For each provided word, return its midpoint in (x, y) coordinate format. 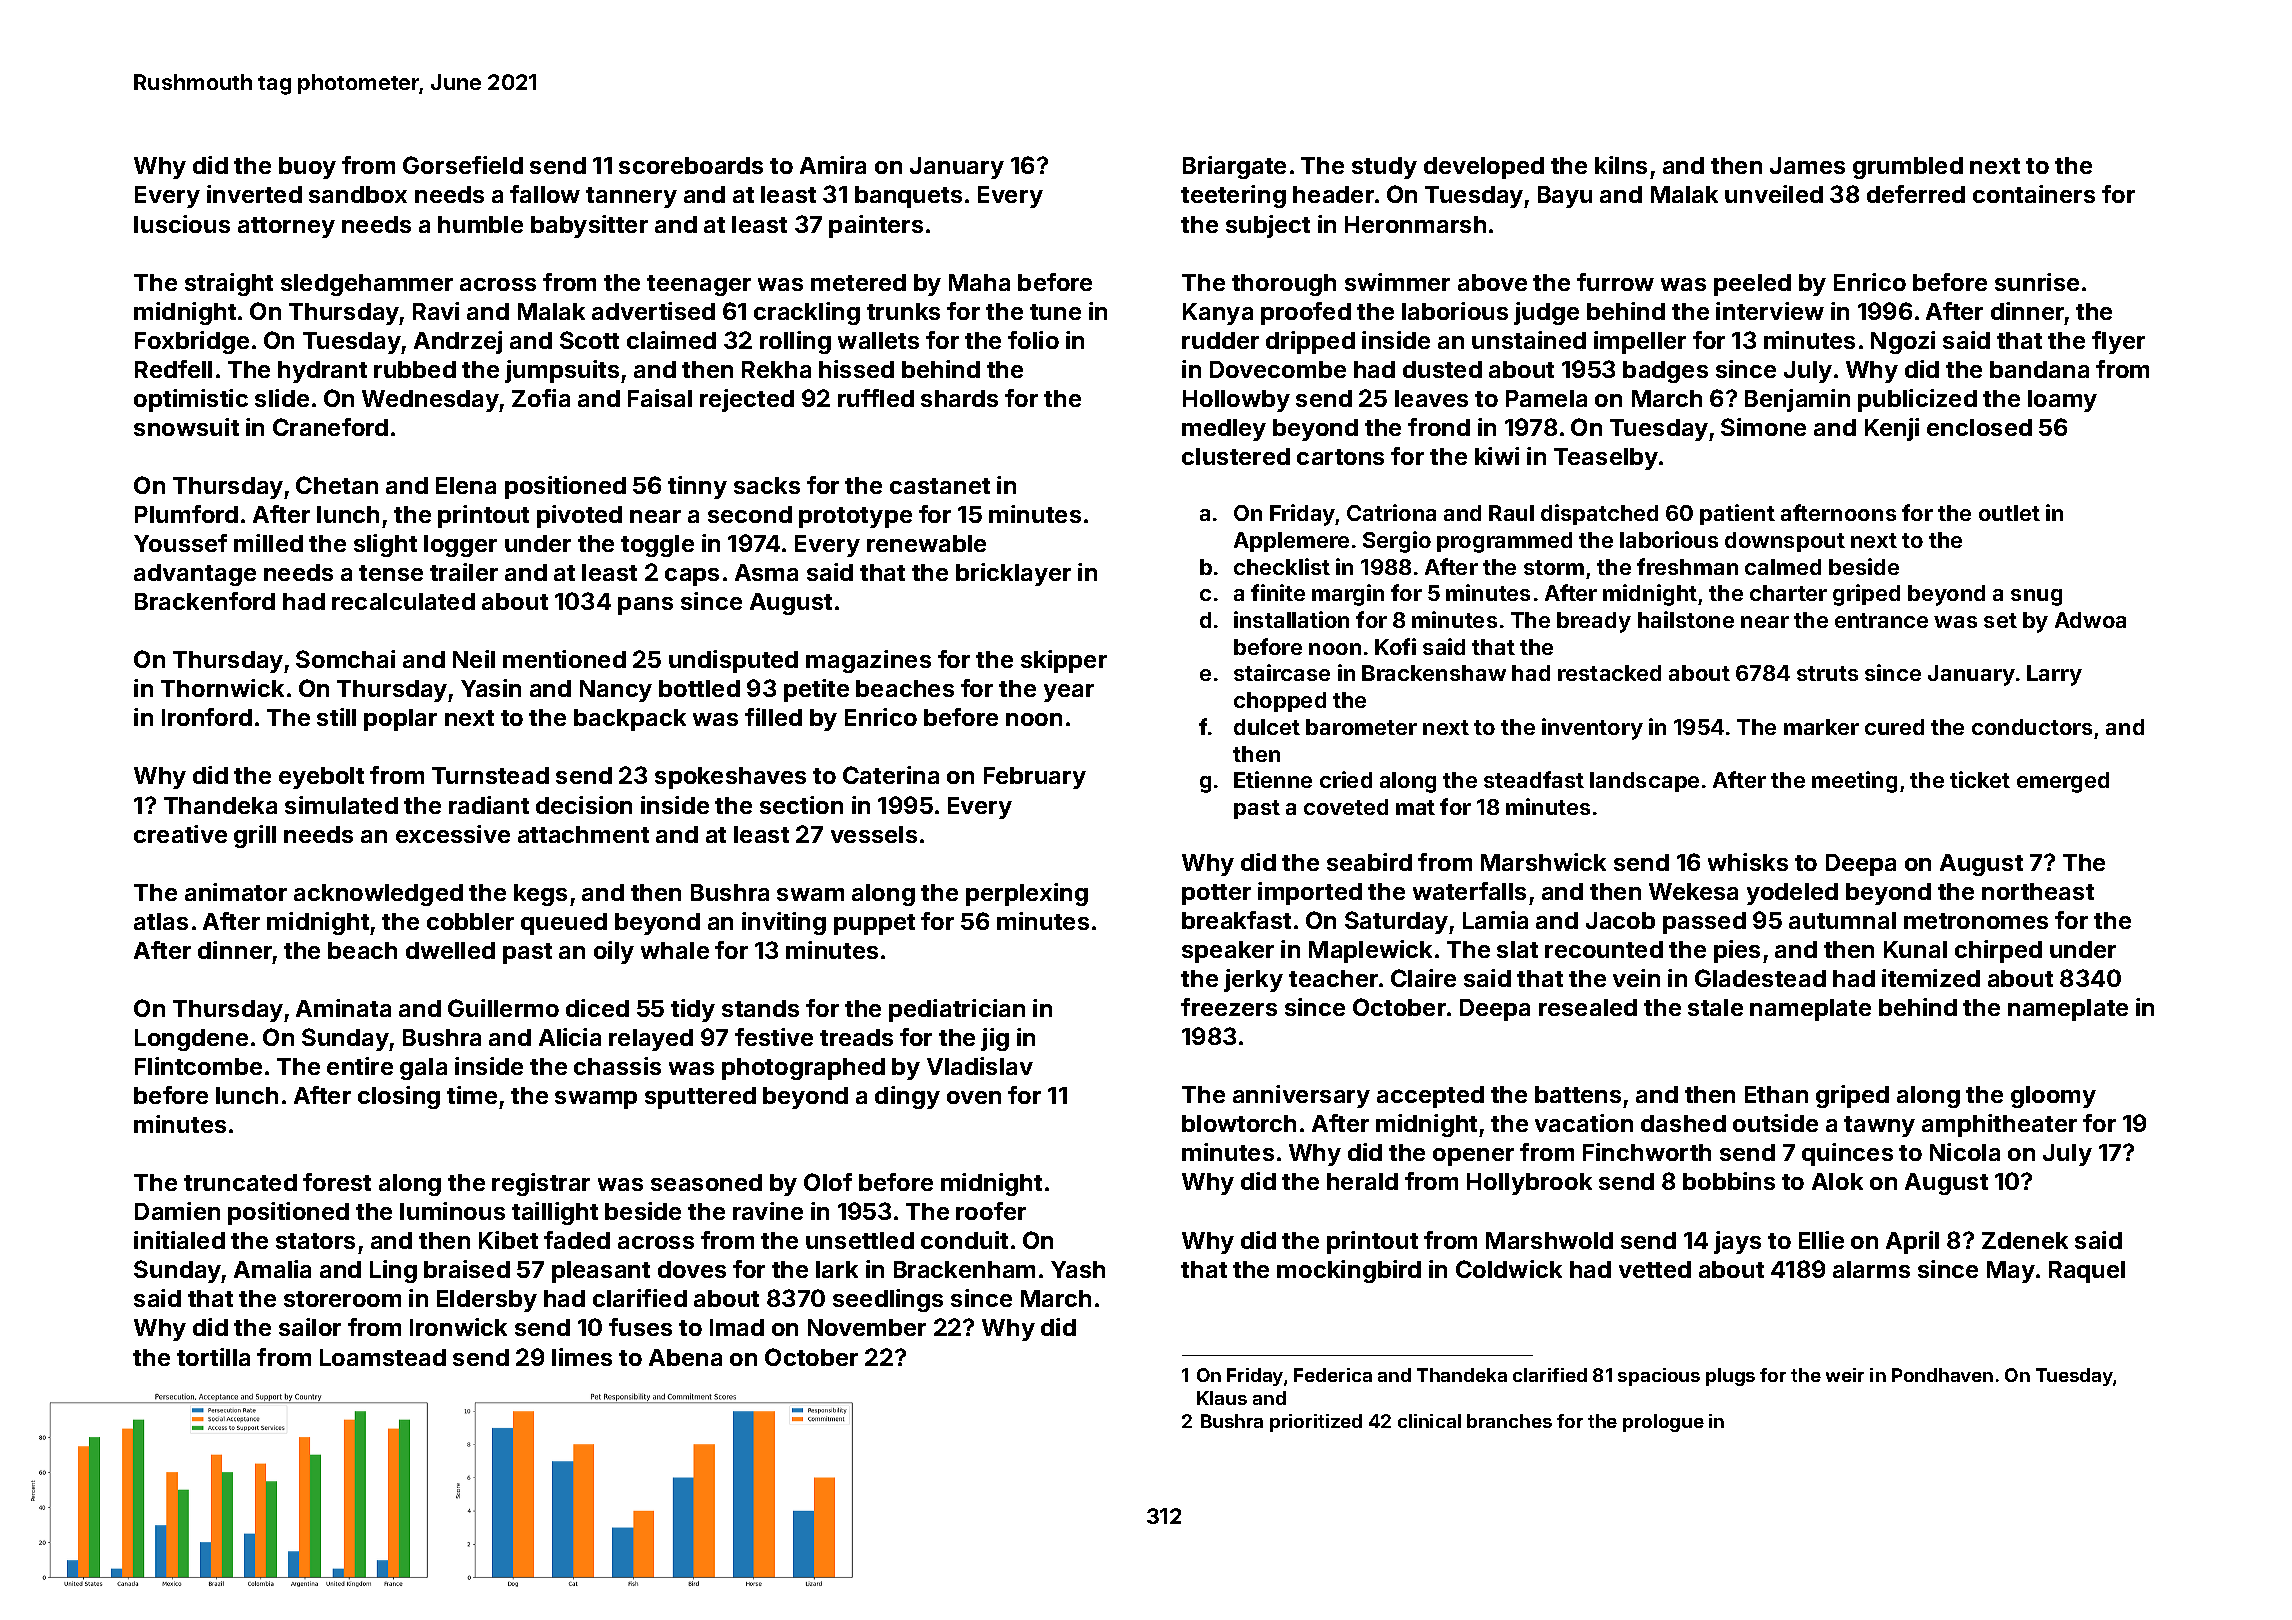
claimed (671, 340)
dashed (1683, 1123)
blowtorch (1239, 1123)
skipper (1064, 661)
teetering (1233, 196)
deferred (1916, 194)
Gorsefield (463, 165)
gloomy (2053, 1097)
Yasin (491, 688)
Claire (1423, 978)
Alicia (570, 1037)
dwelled (450, 950)
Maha (979, 282)
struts (1827, 673)
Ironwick (458, 1327)
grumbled (1908, 168)
